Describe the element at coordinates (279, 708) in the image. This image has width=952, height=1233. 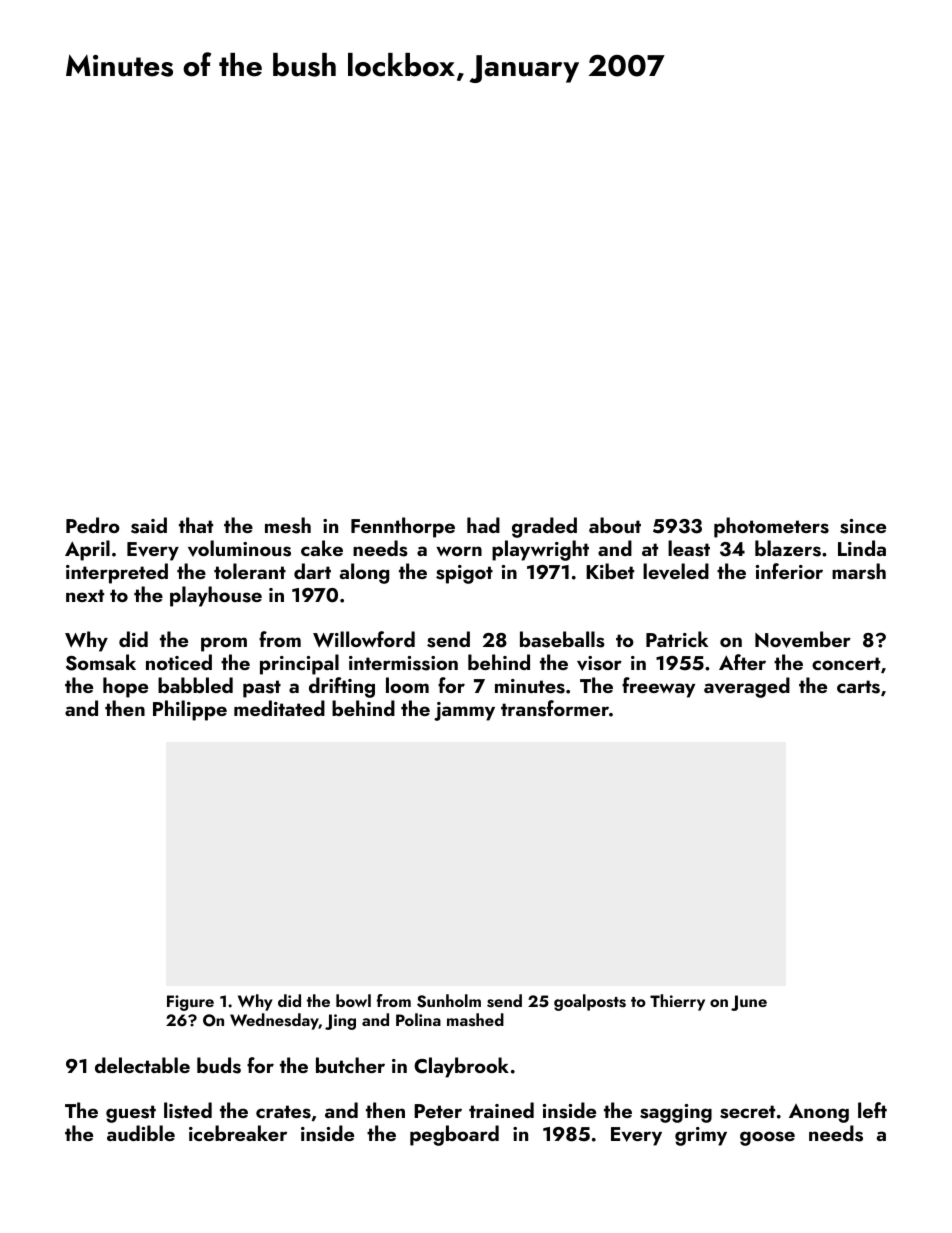
I see `meditated` at that location.
